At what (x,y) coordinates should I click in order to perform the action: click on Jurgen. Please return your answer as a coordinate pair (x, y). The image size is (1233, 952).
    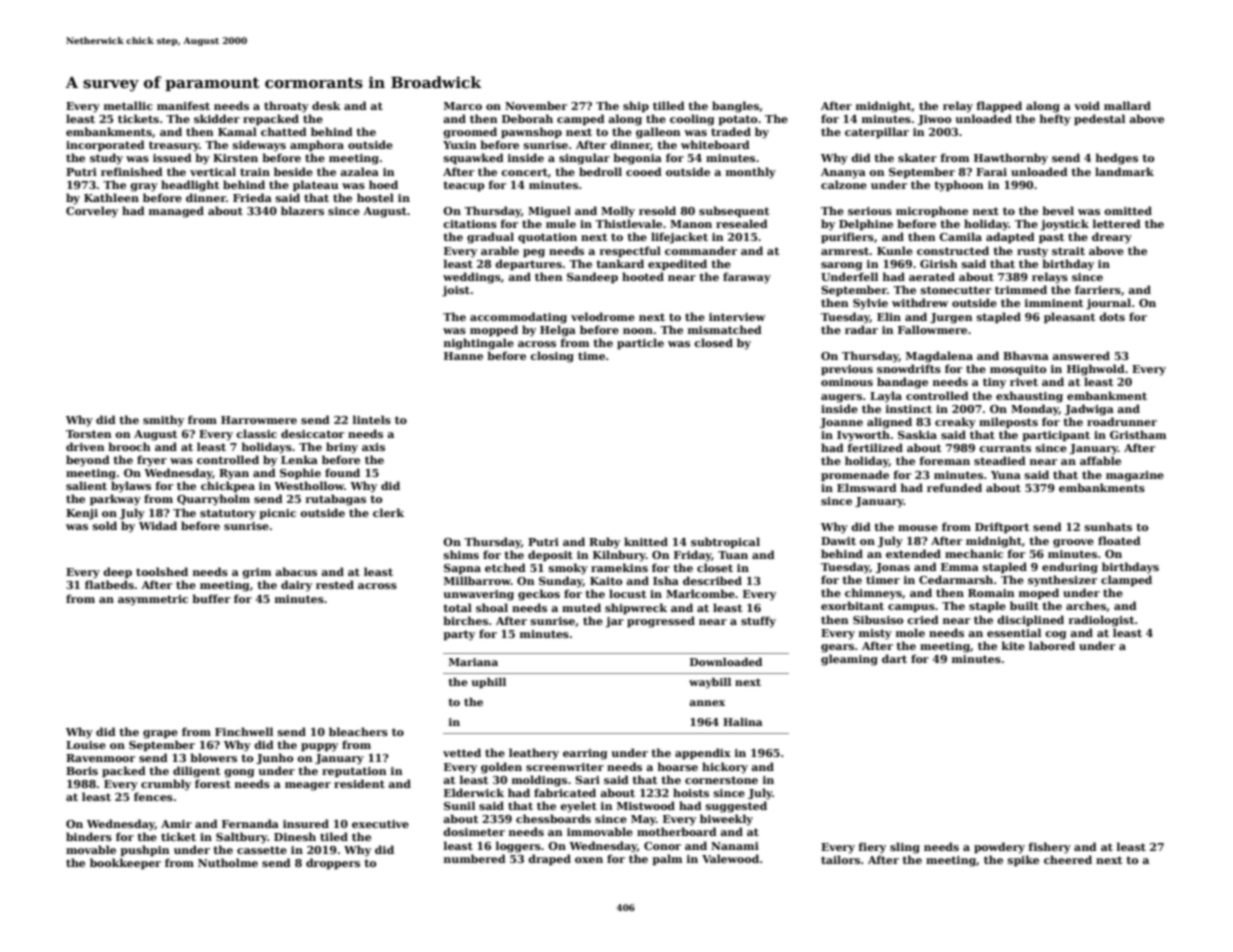
    Looking at the image, I should click on (951, 318).
